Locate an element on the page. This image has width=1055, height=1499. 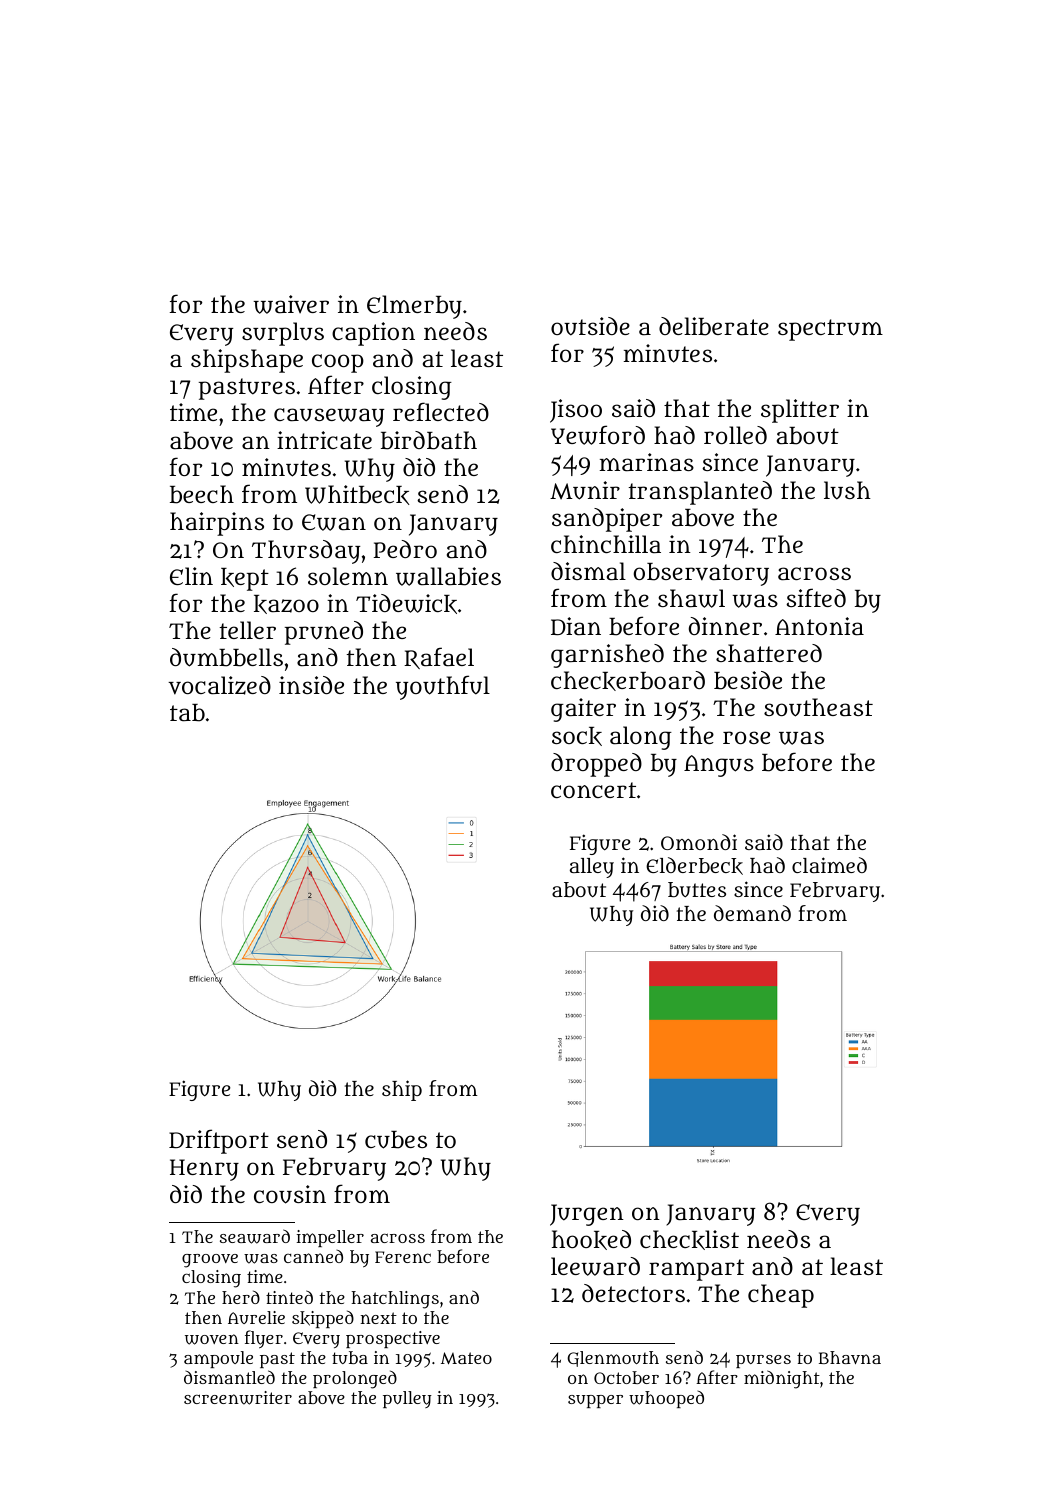
rolled is located at coordinates (735, 435).
